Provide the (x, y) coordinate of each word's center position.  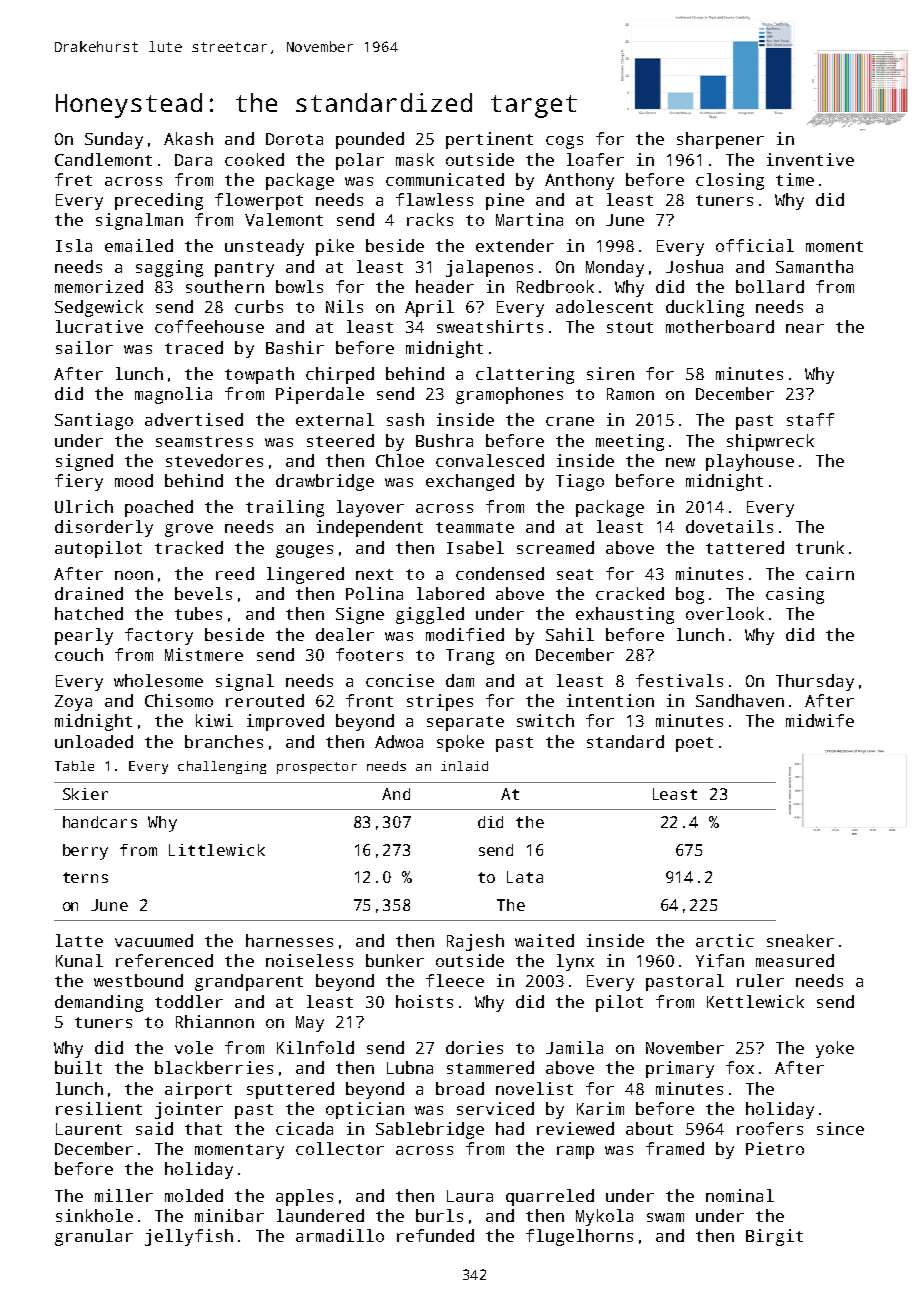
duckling (705, 308)
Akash (188, 138)
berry (85, 852)
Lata (525, 877)
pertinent (489, 140)
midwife (820, 720)
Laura (470, 1196)
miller (124, 1195)
